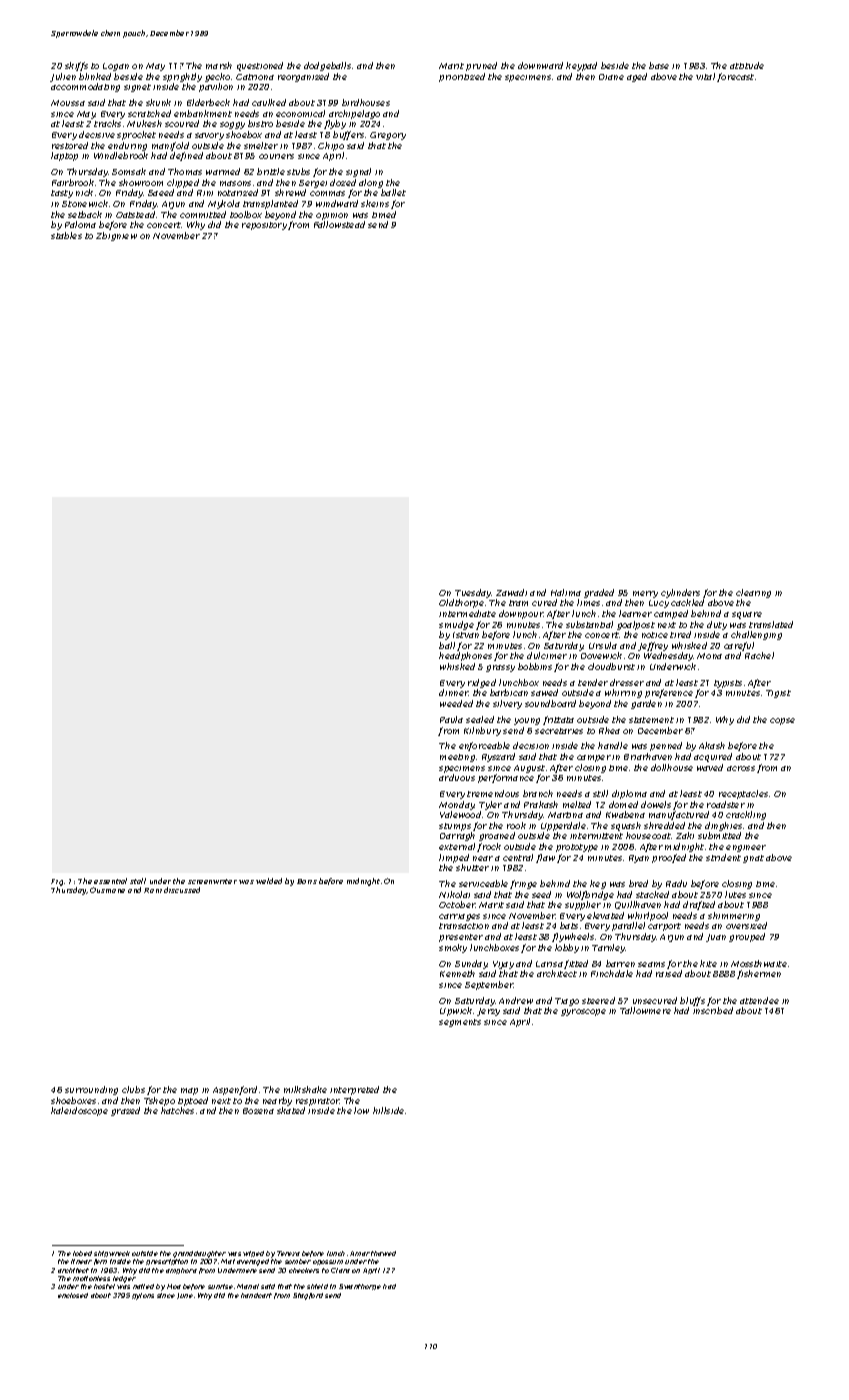  I want to click on interpreted, so click(354, 1090).
